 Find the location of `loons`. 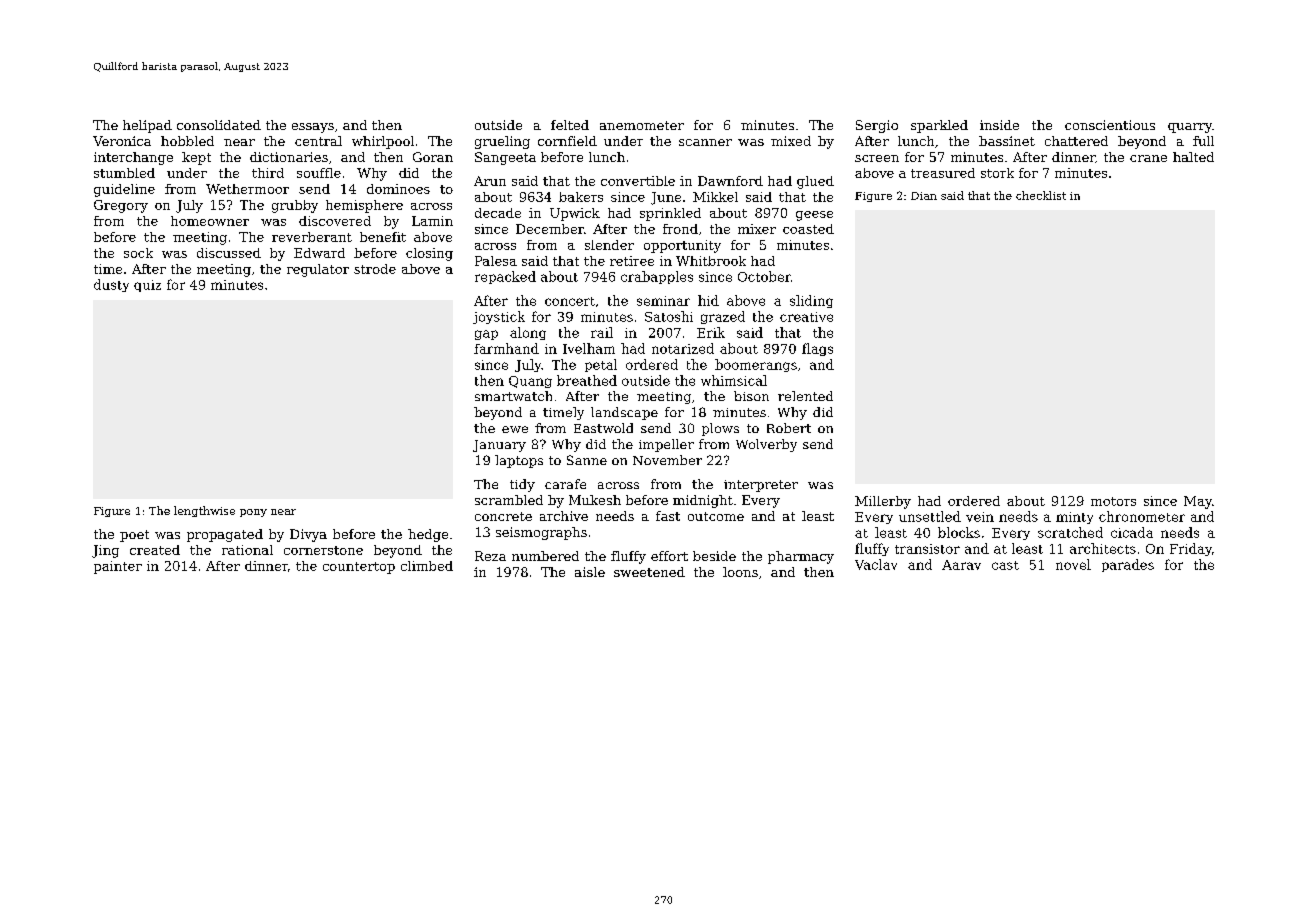

loons is located at coordinates (740, 572).
